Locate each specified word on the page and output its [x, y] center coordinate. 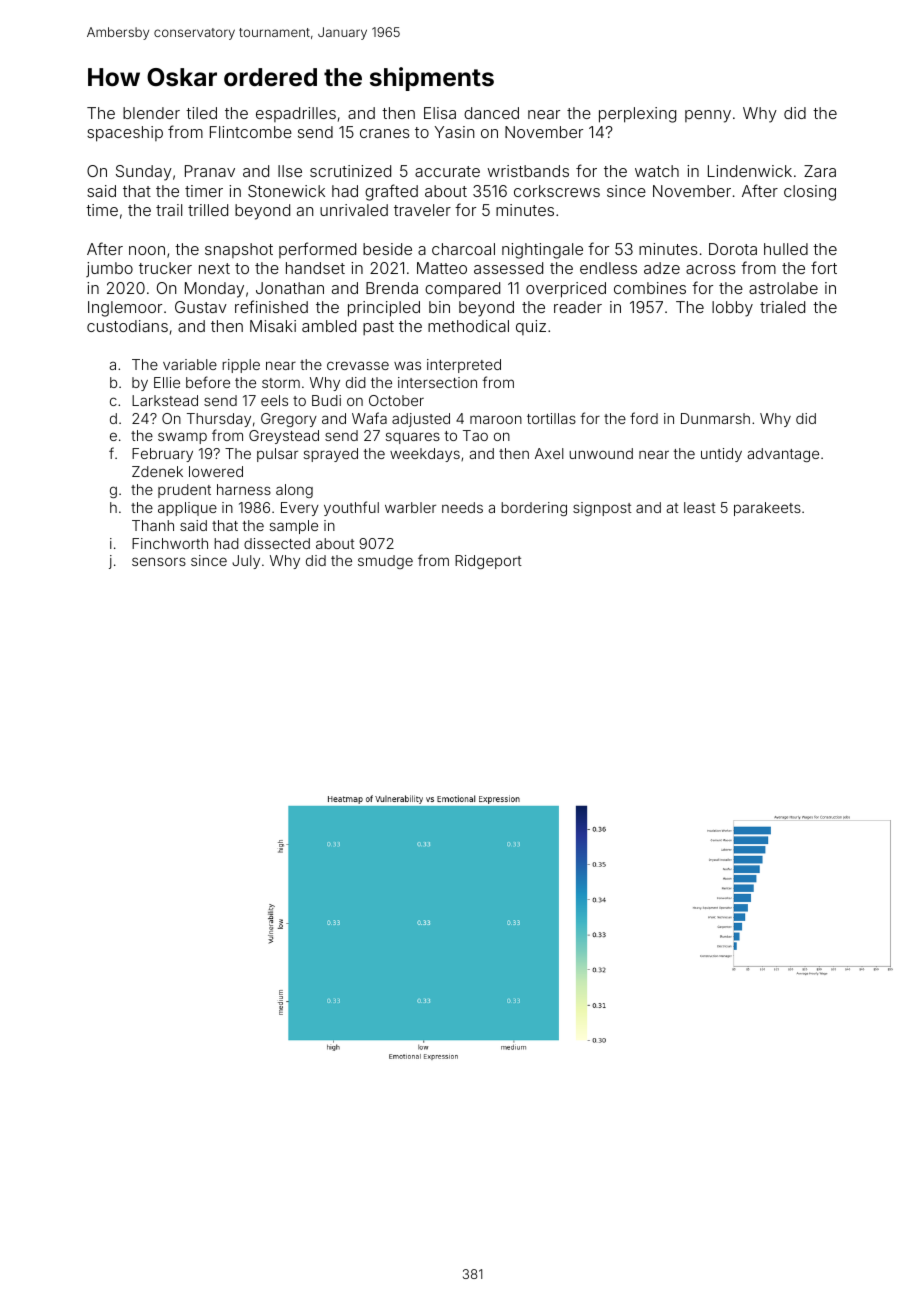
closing [810, 193]
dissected [277, 543]
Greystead [284, 437]
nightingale [542, 251]
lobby [732, 309]
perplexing [637, 115]
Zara [820, 171]
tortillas [551, 418]
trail [169, 210]
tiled [201, 113]
